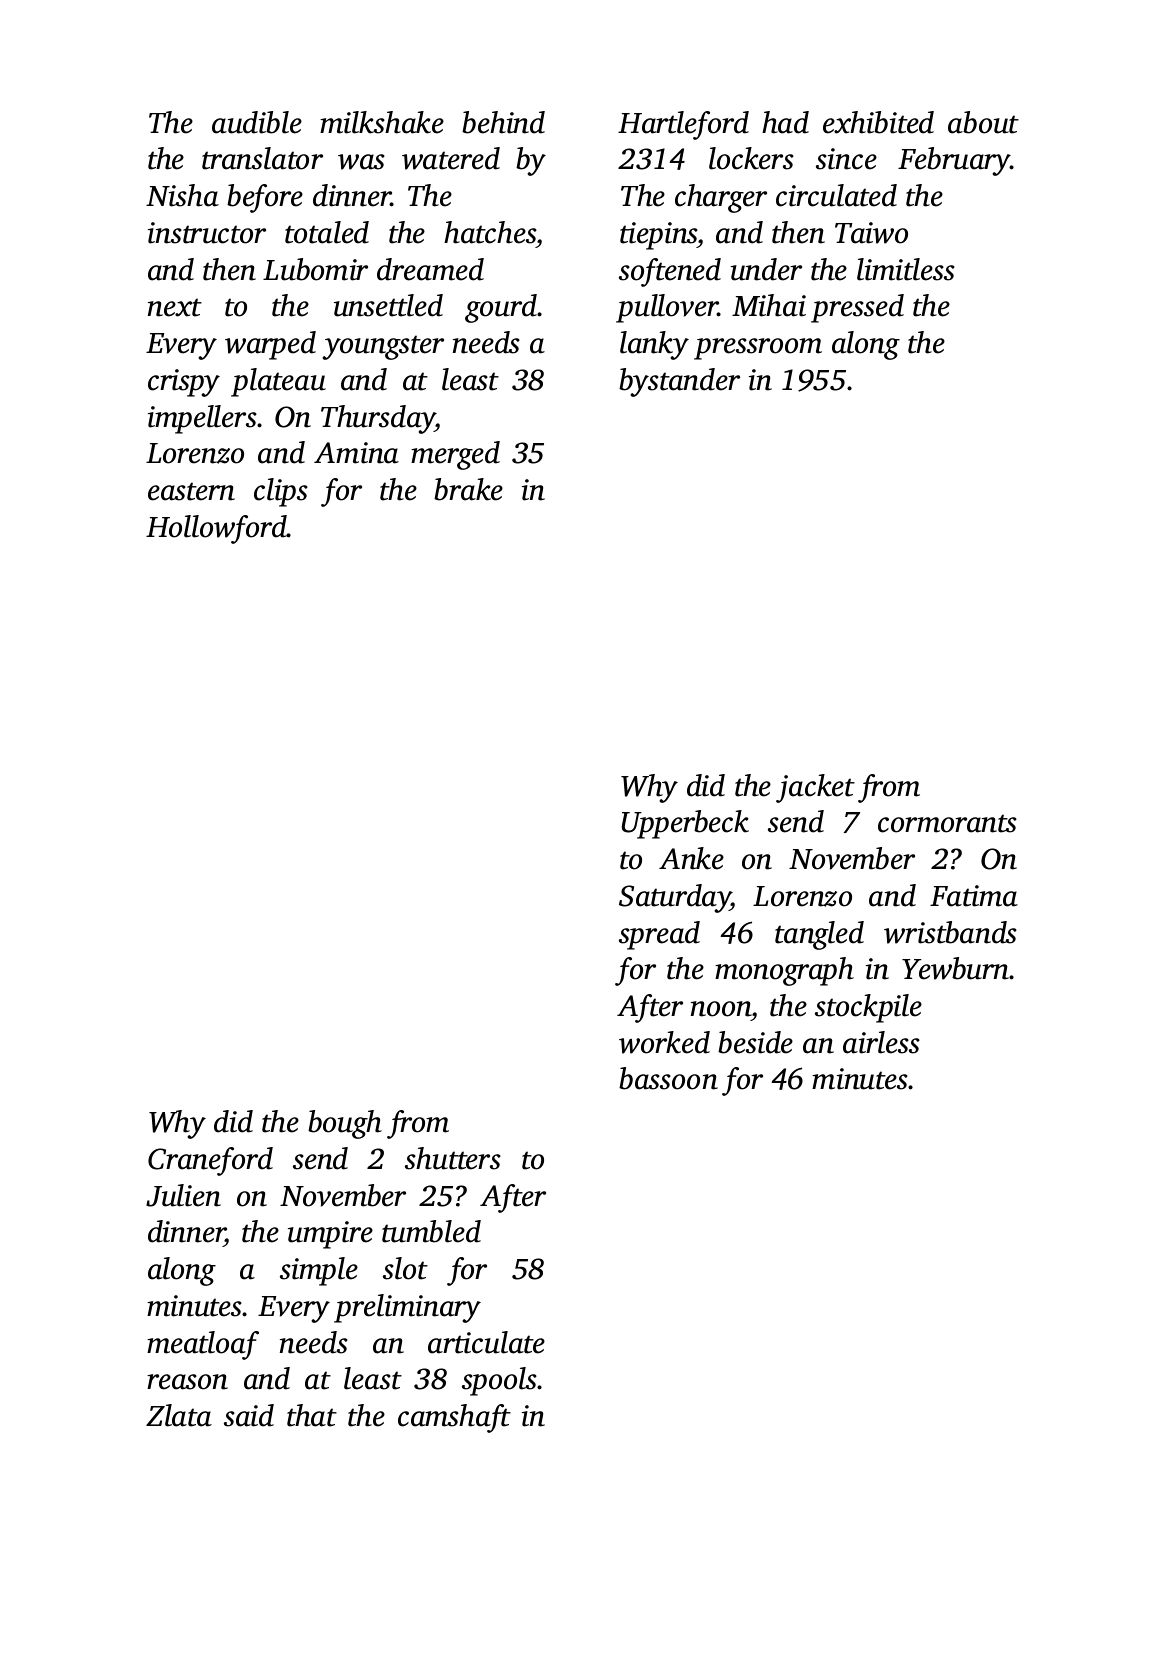  Describe the element at coordinates (956, 968) in the page. I see `Yewburn` at that location.
